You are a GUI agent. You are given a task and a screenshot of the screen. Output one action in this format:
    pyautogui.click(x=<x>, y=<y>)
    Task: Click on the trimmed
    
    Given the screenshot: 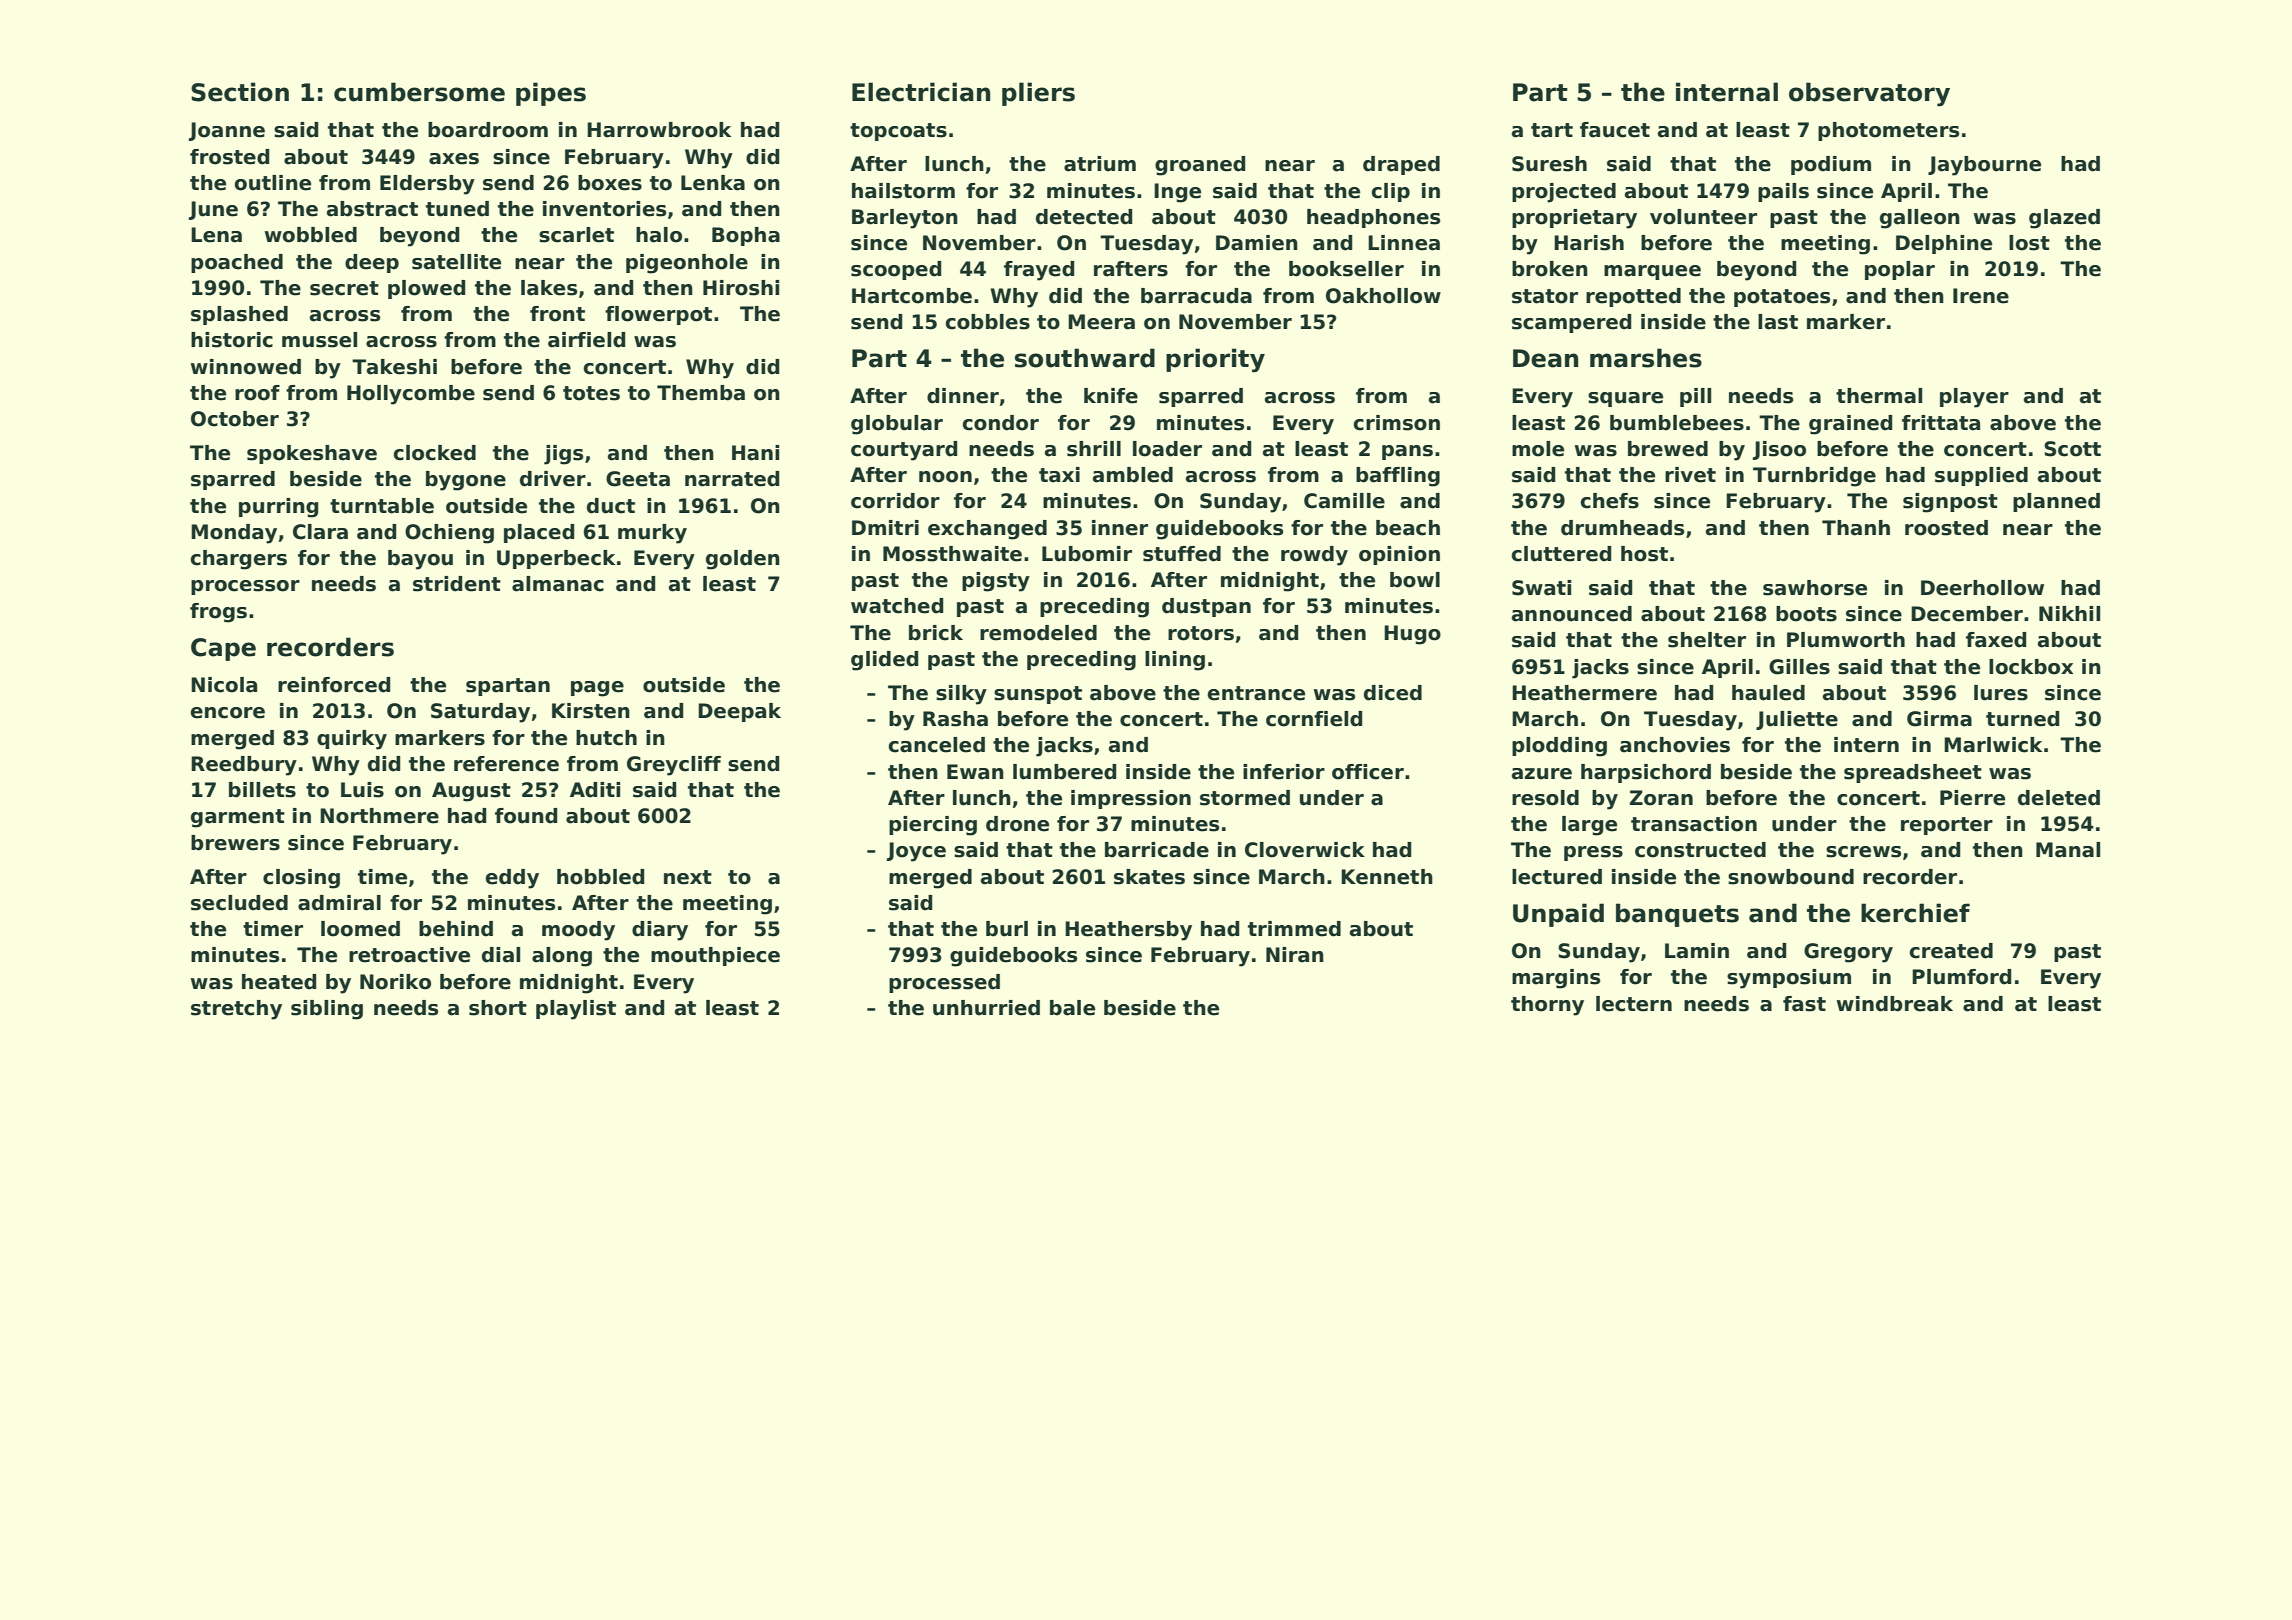 What is the action you would take?
    pyautogui.click(x=1294, y=929)
